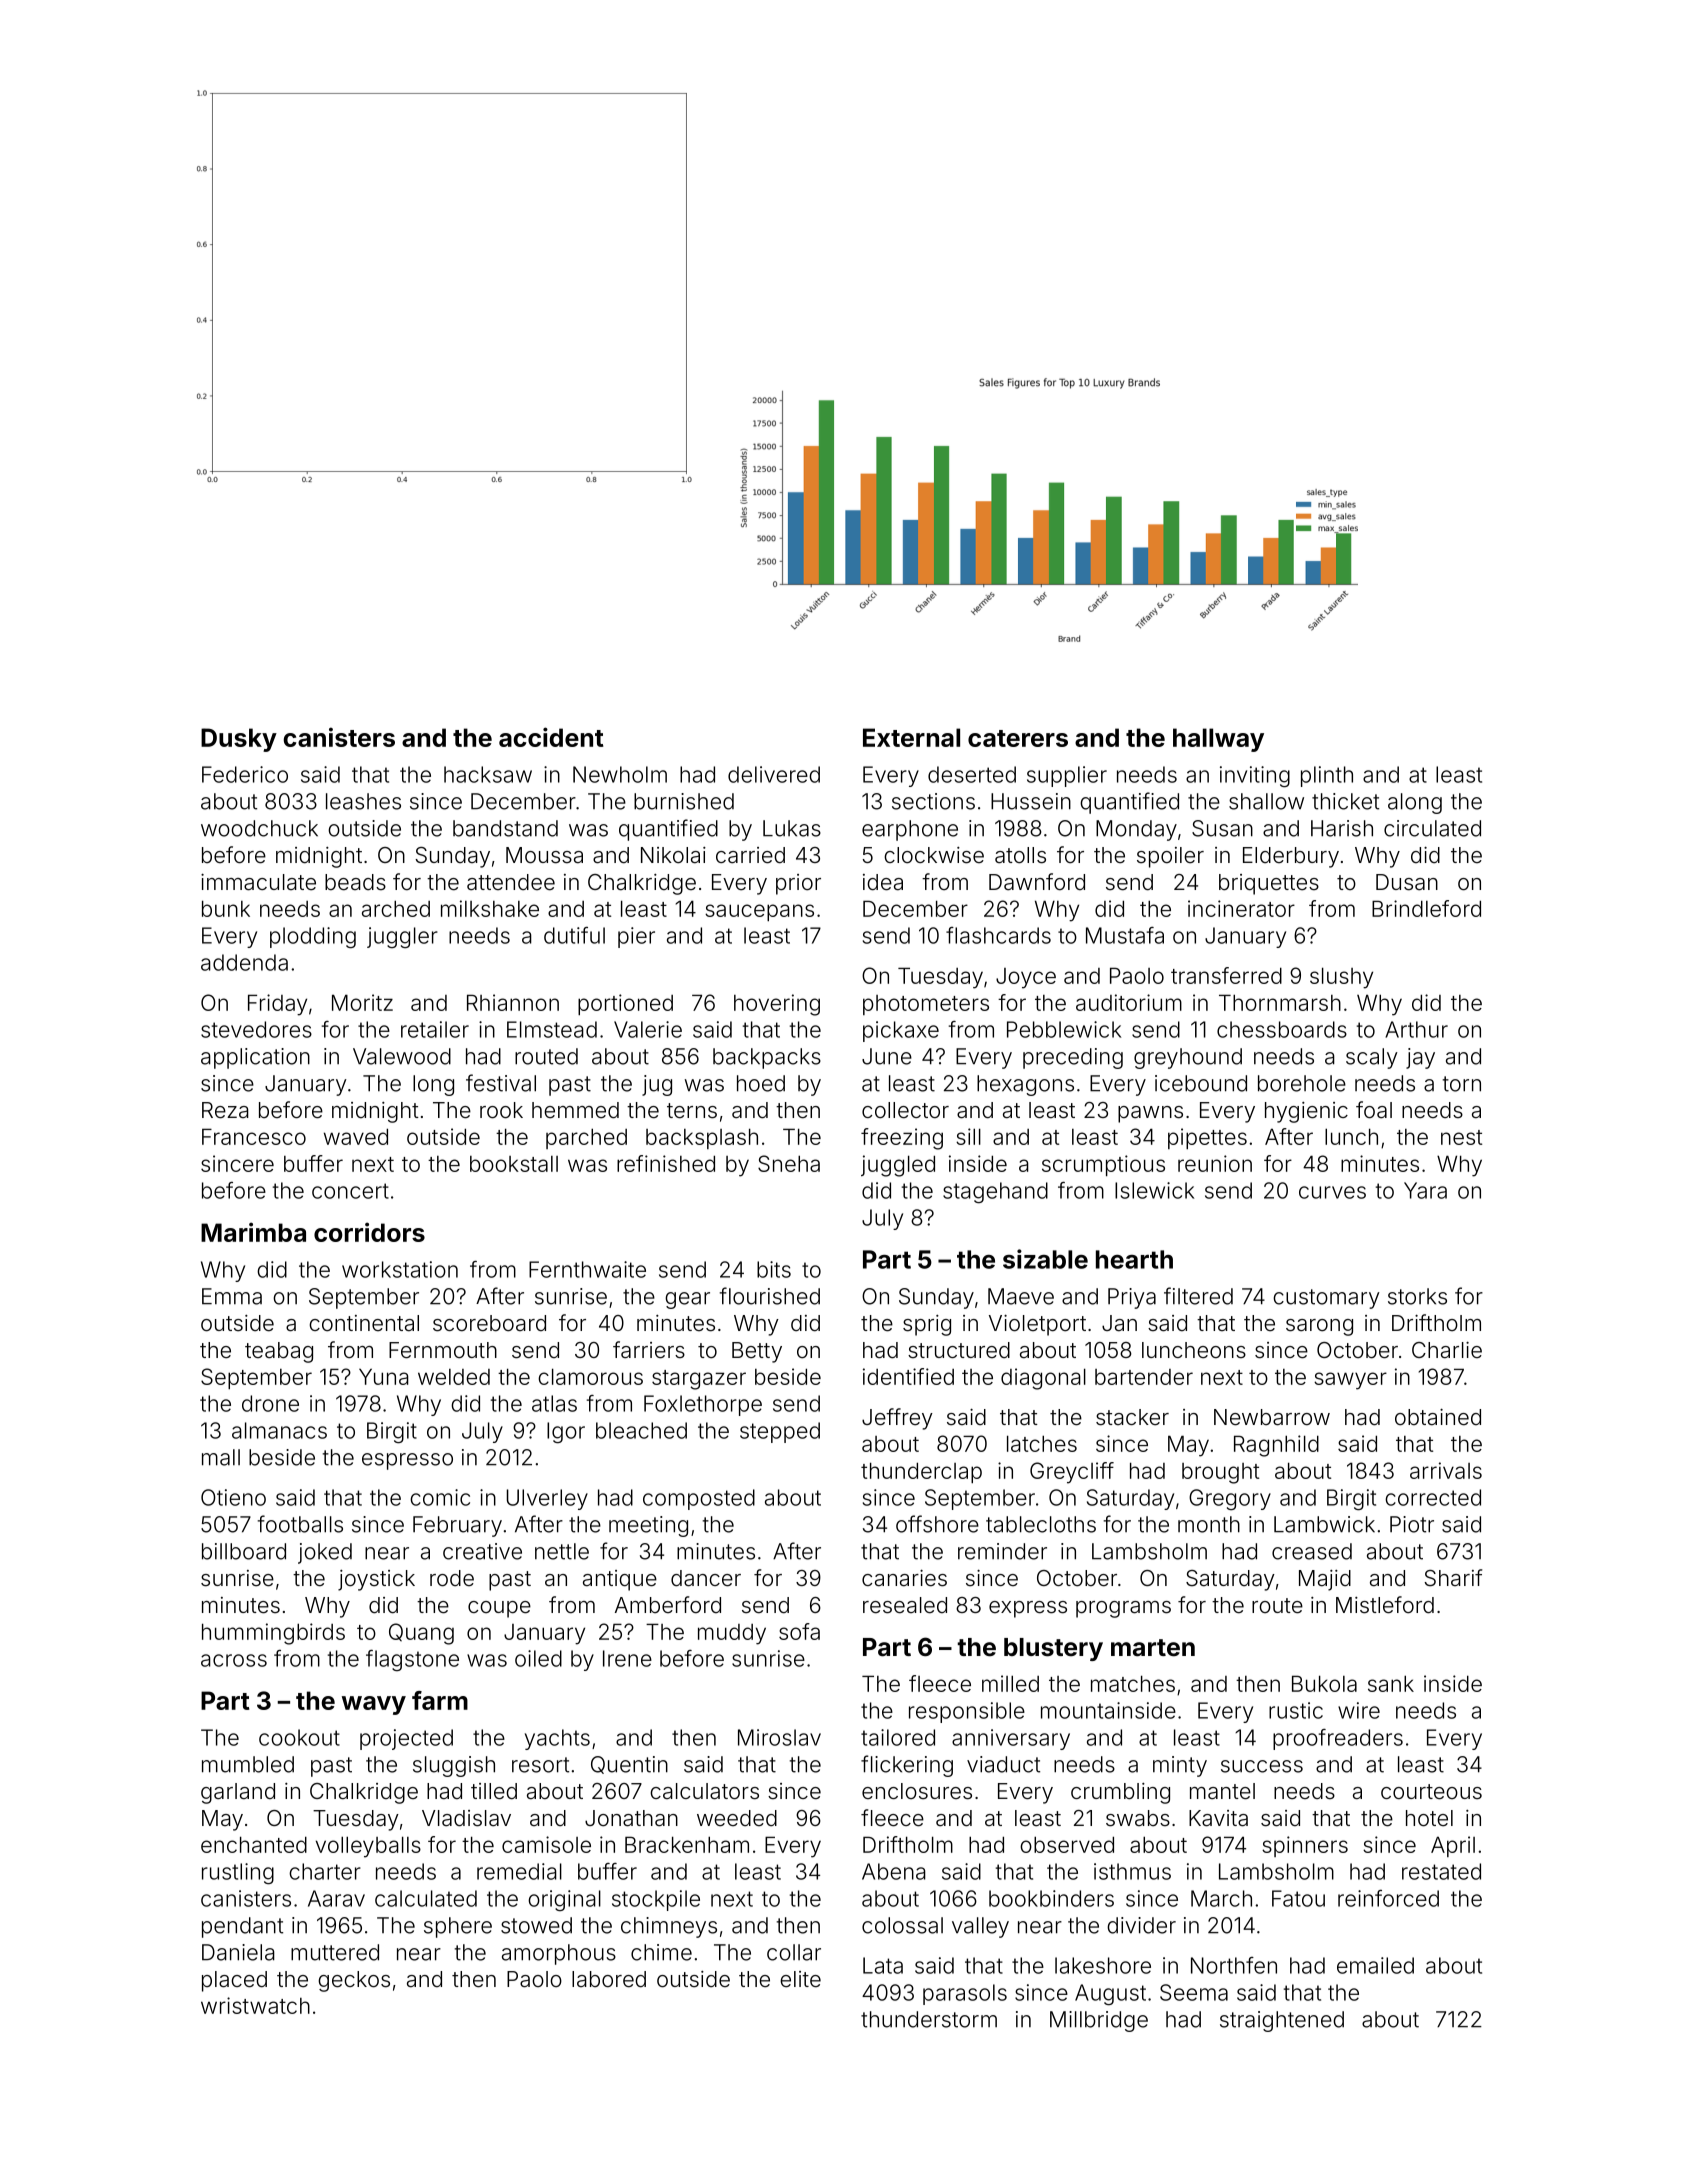 The image size is (1683, 2178). Describe the element at coordinates (234, 1981) in the screenshot. I see `placed` at that location.
